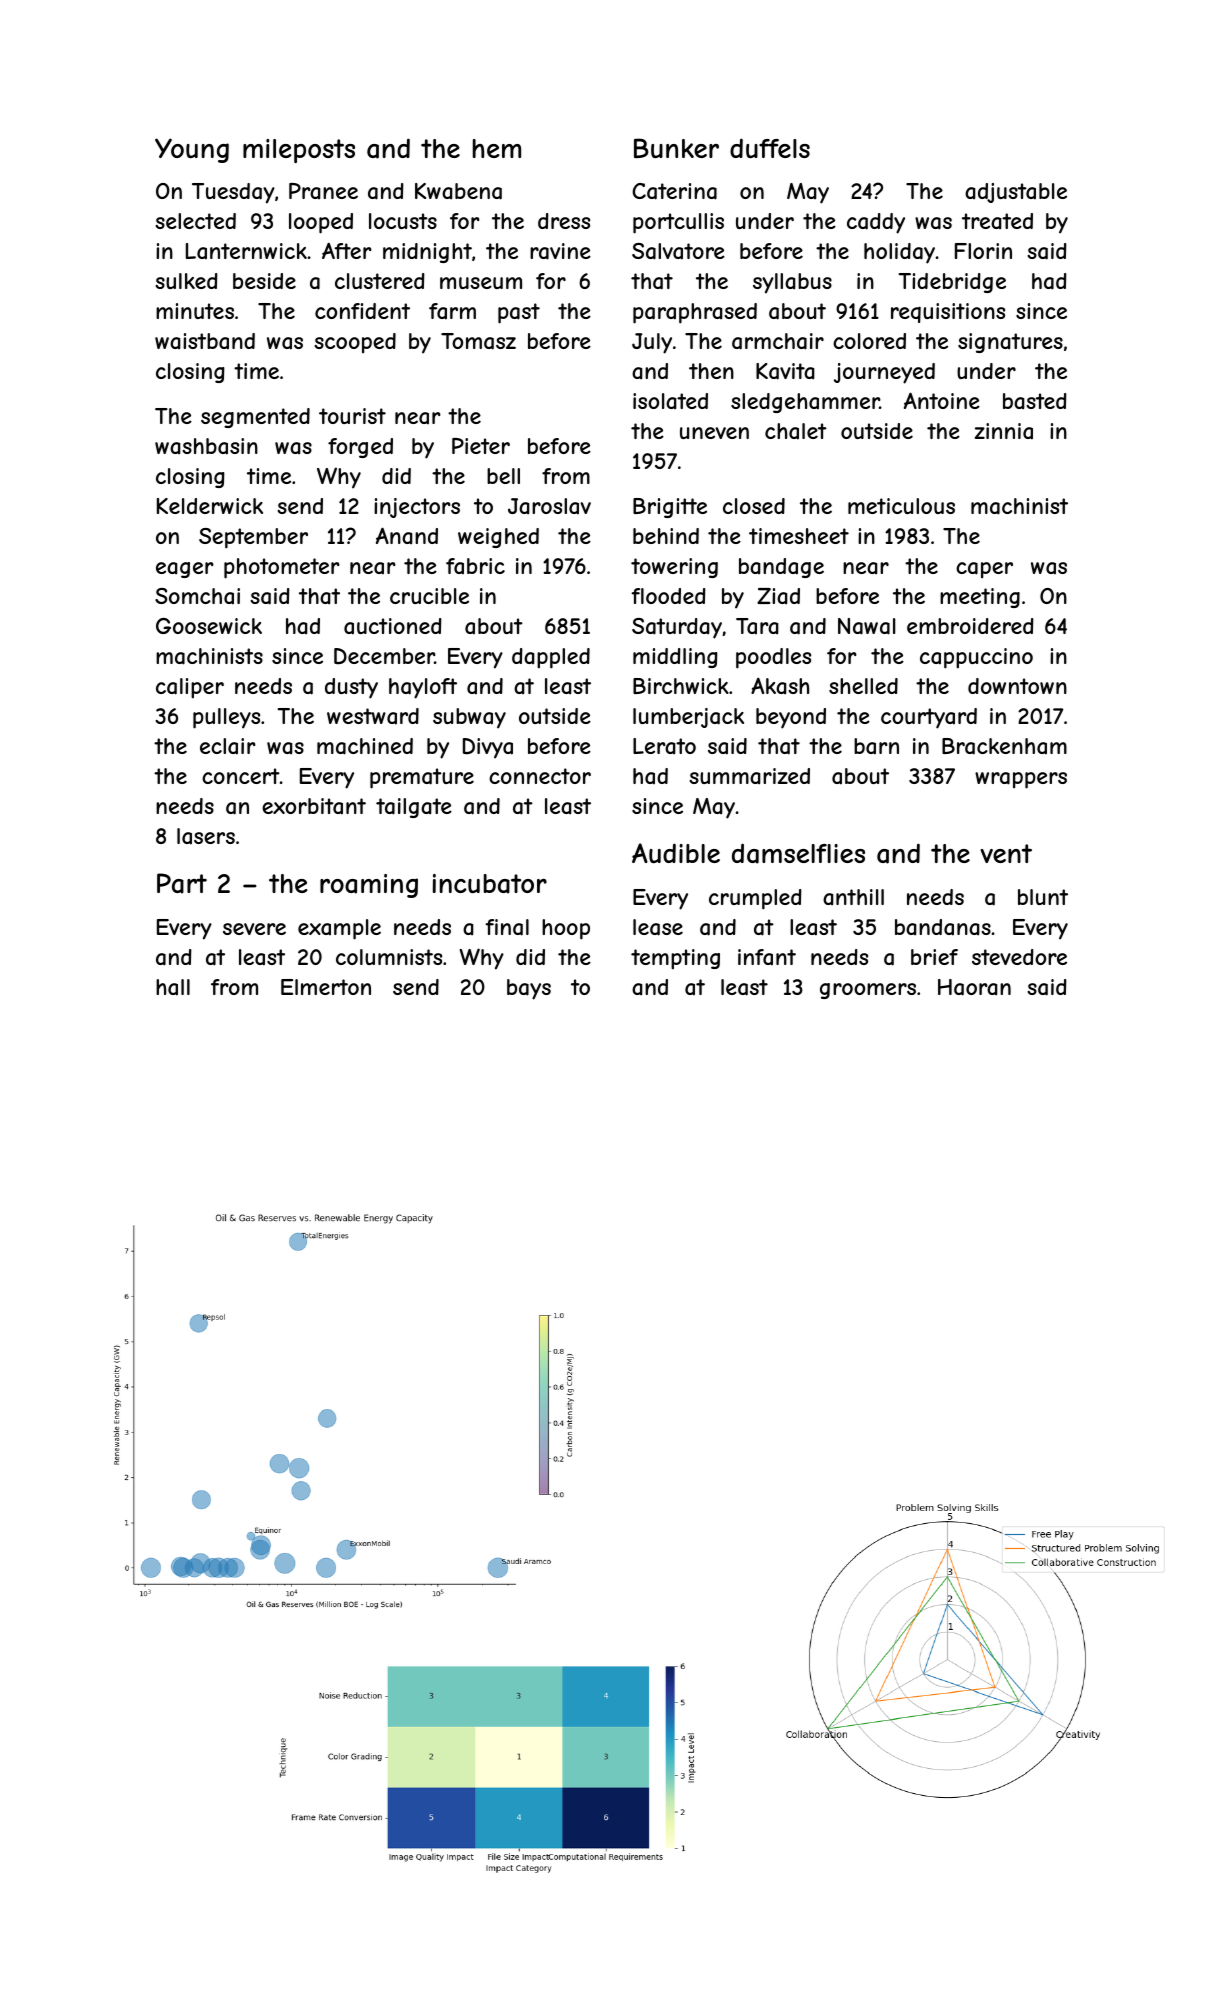 The width and height of the screenshot is (1223, 2014). I want to click on Elmerton, so click(326, 987).
